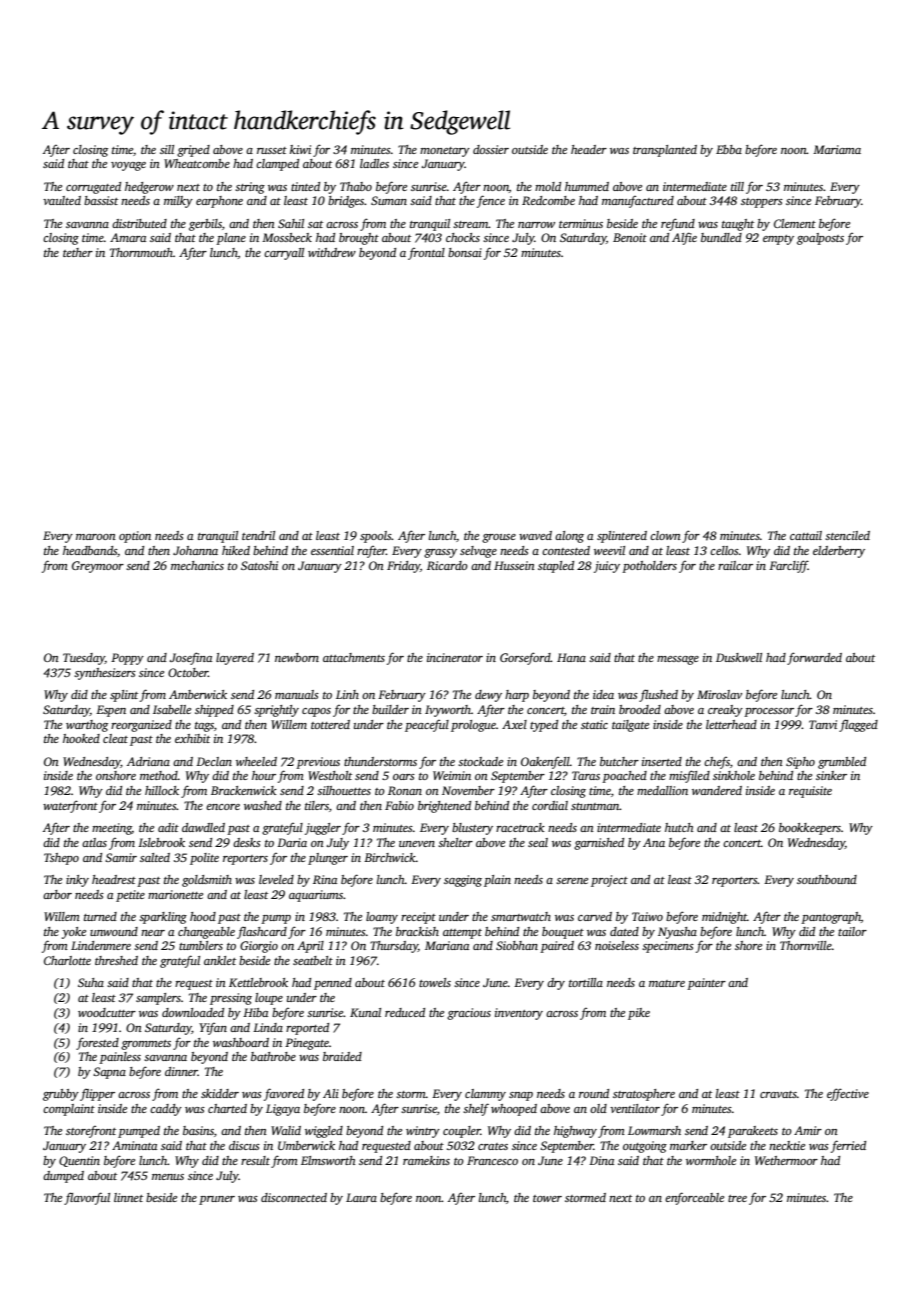 The height and width of the screenshot is (1308, 924). What do you see at coordinates (217, 1200) in the screenshot?
I see `pruner` at bounding box center [217, 1200].
